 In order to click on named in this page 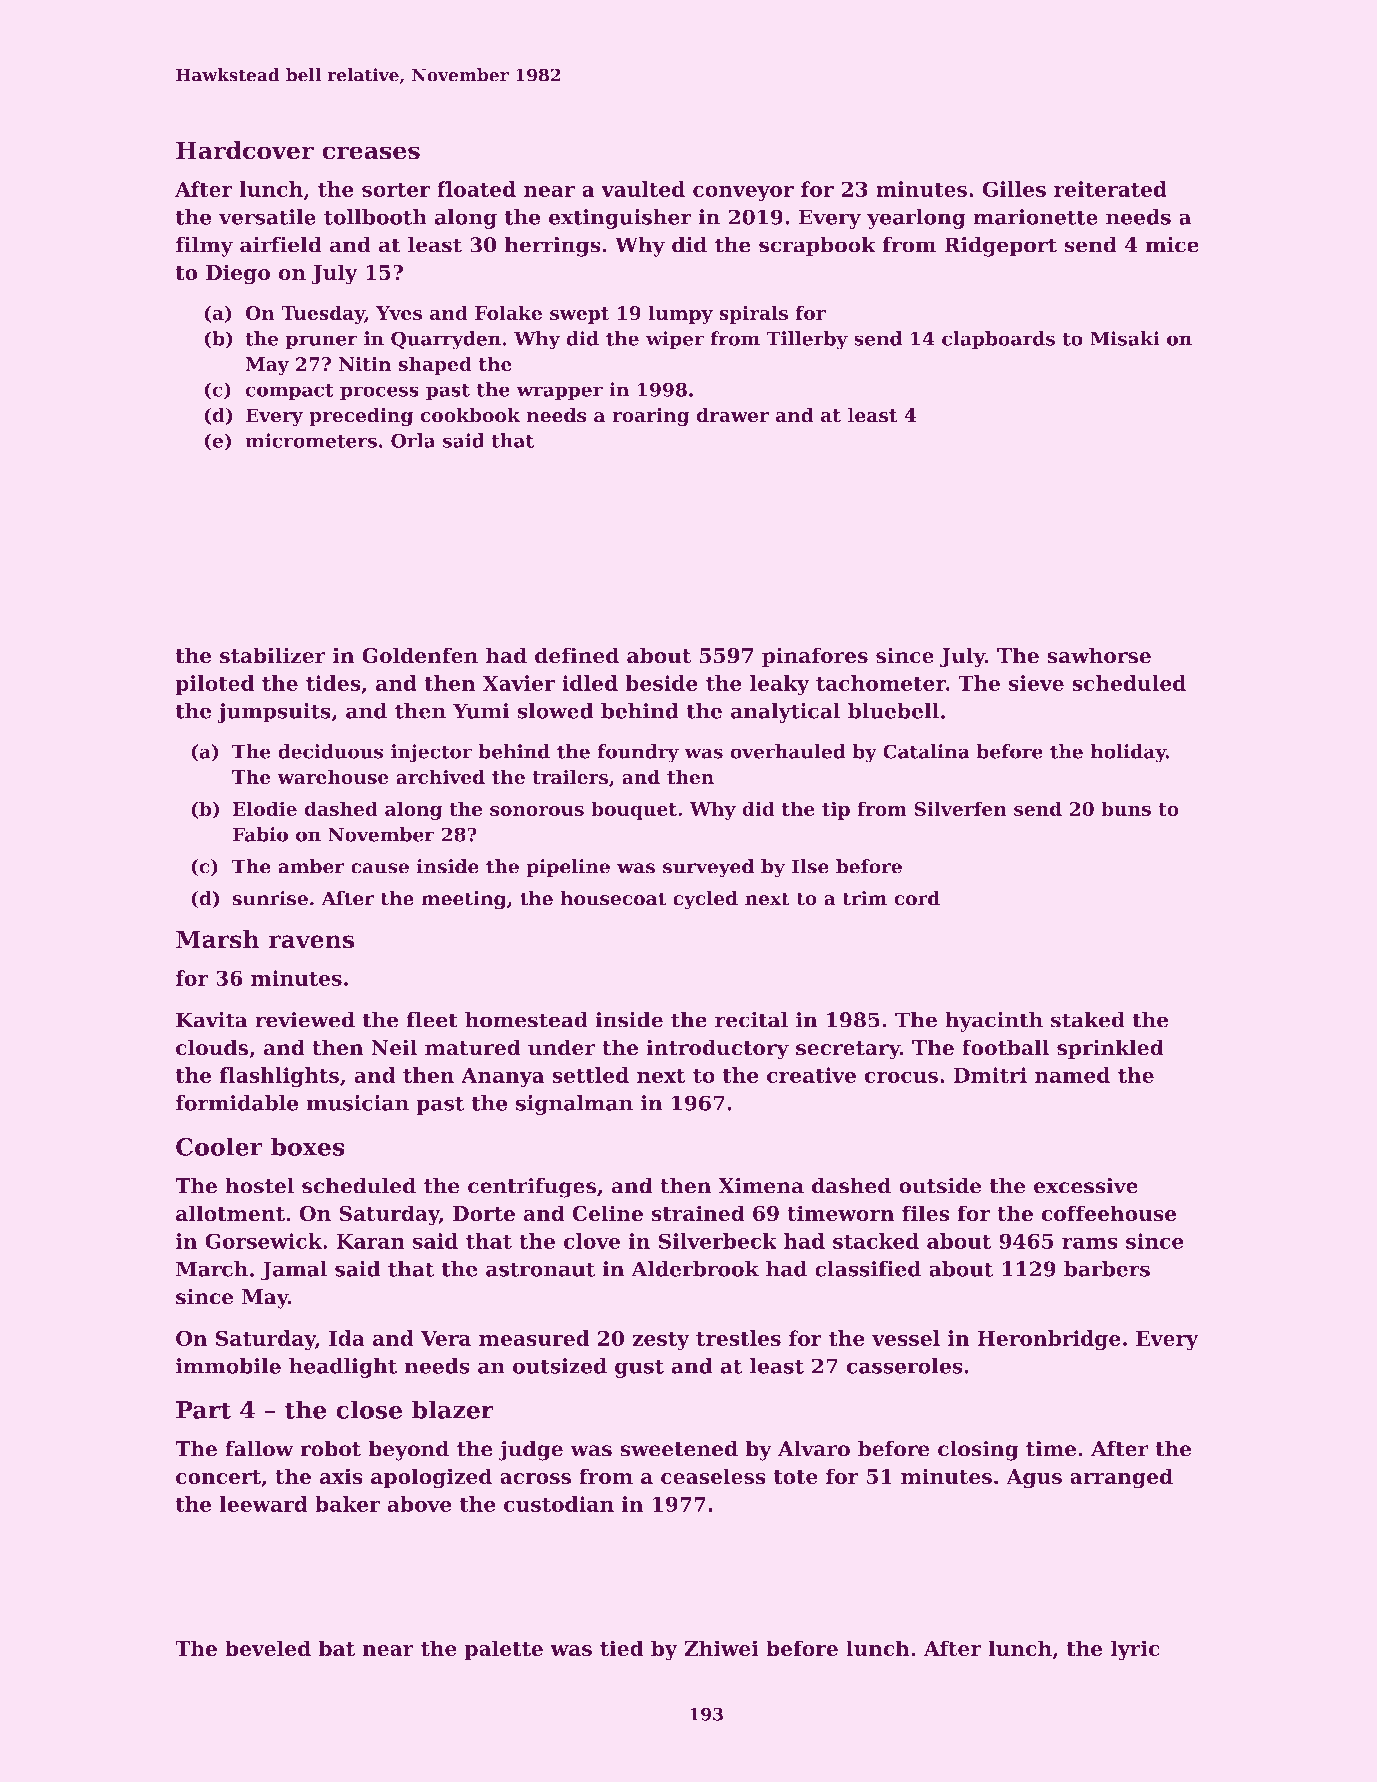, I will do `click(1072, 1075)`.
